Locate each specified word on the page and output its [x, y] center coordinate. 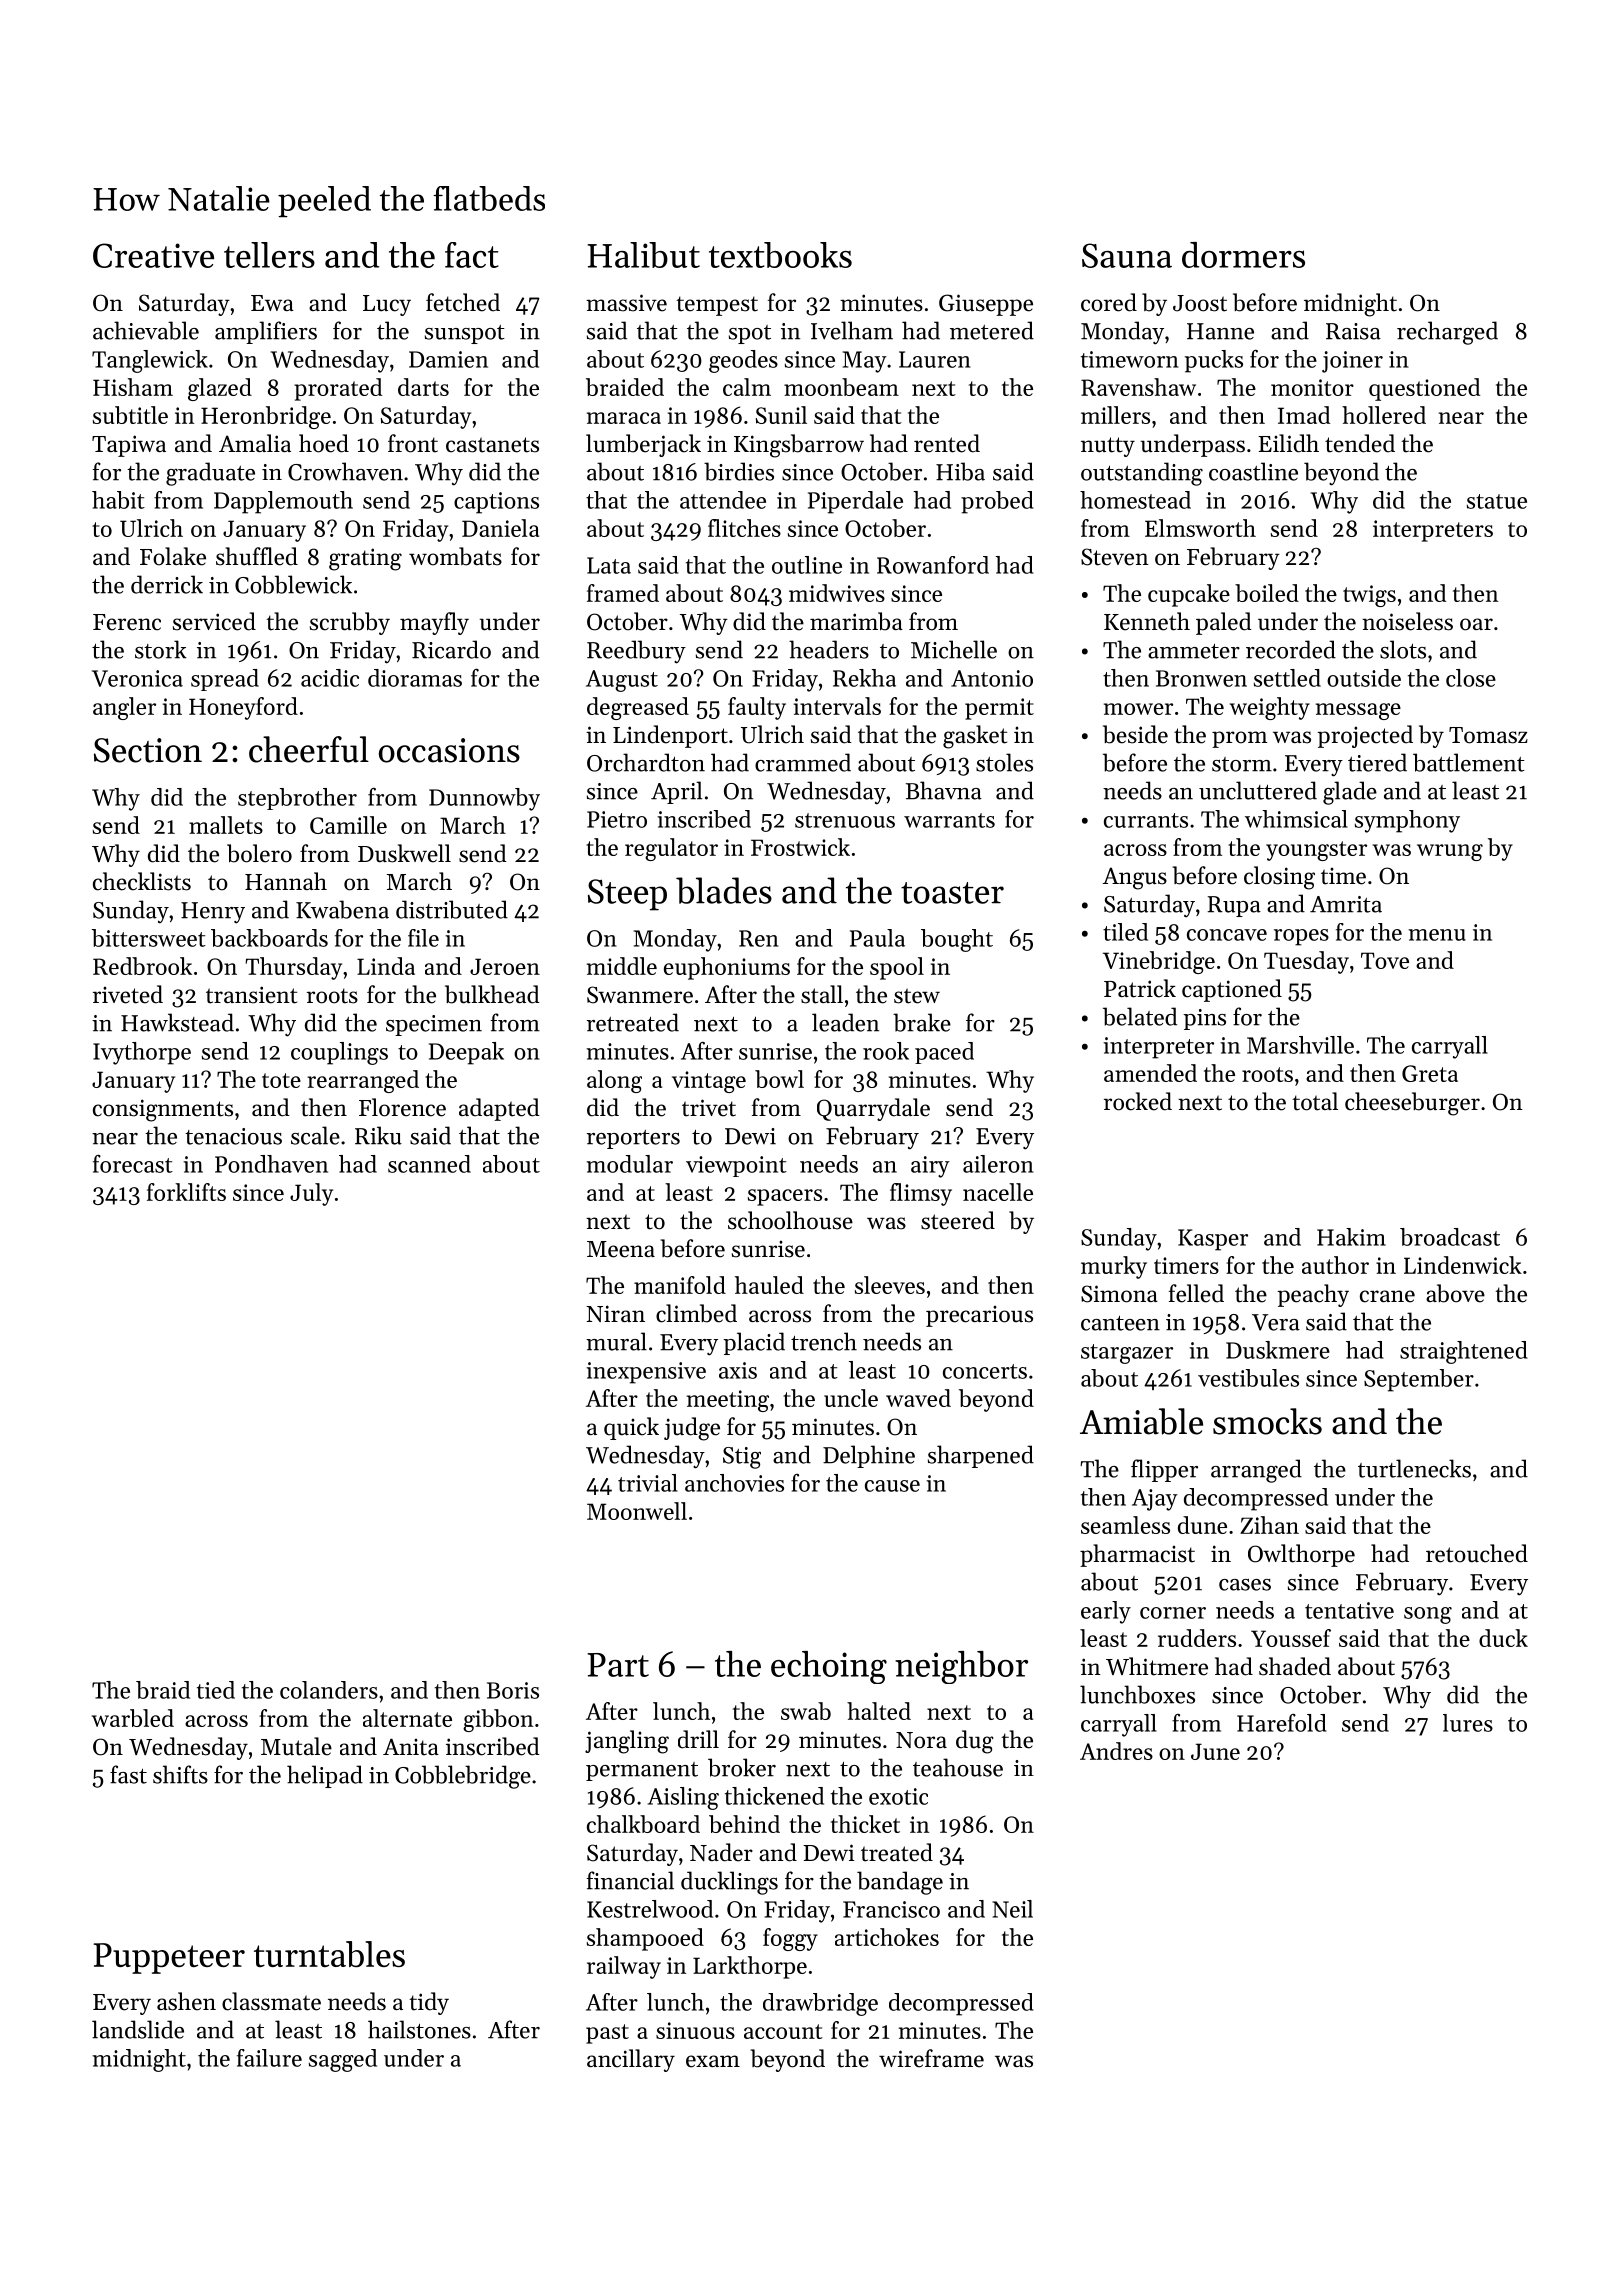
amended [1150, 1073]
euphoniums [727, 968]
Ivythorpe [142, 1053]
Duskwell [404, 853]
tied [216, 1690]
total [1315, 1101]
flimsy [921, 1194]
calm [747, 387]
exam [713, 2061]
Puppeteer [169, 1958]
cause [892, 1486]
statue [1497, 501]
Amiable [1141, 1421]
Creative [153, 255]
